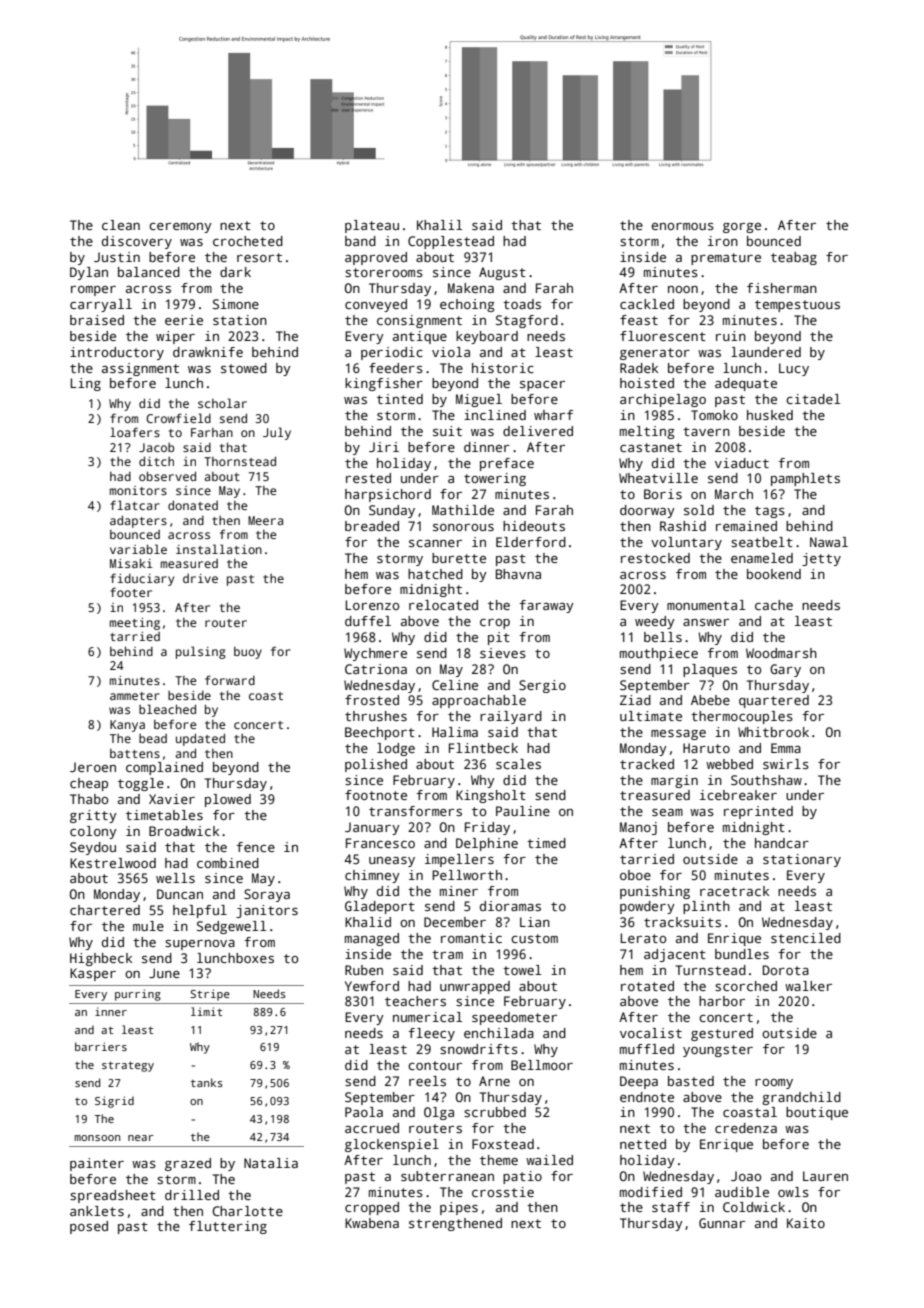 Image resolution: width=924 pixels, height=1308 pixels. I want to click on cheap, so click(89, 784).
